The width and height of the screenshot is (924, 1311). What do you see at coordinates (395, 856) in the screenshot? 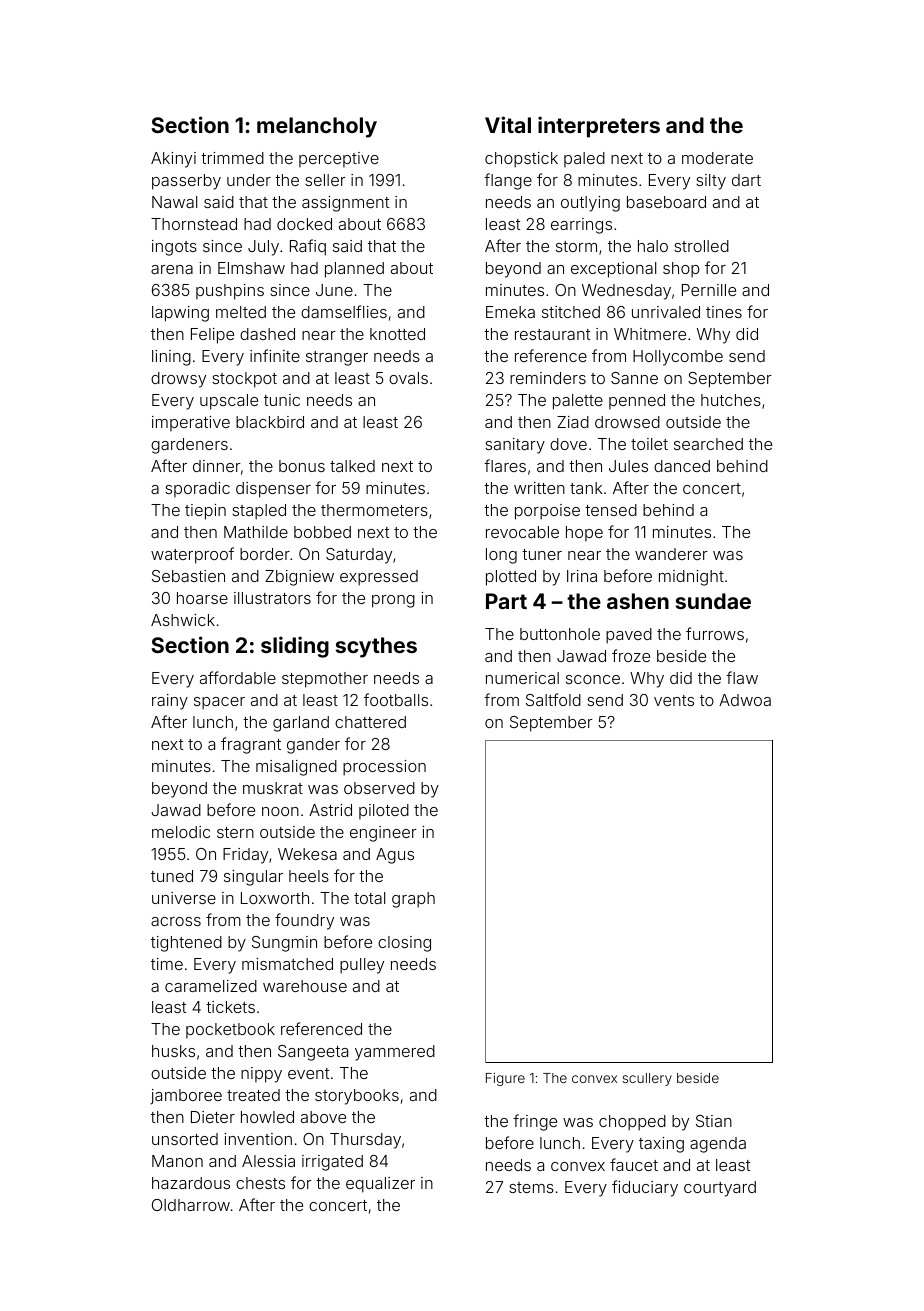
I see `Agus` at bounding box center [395, 856].
